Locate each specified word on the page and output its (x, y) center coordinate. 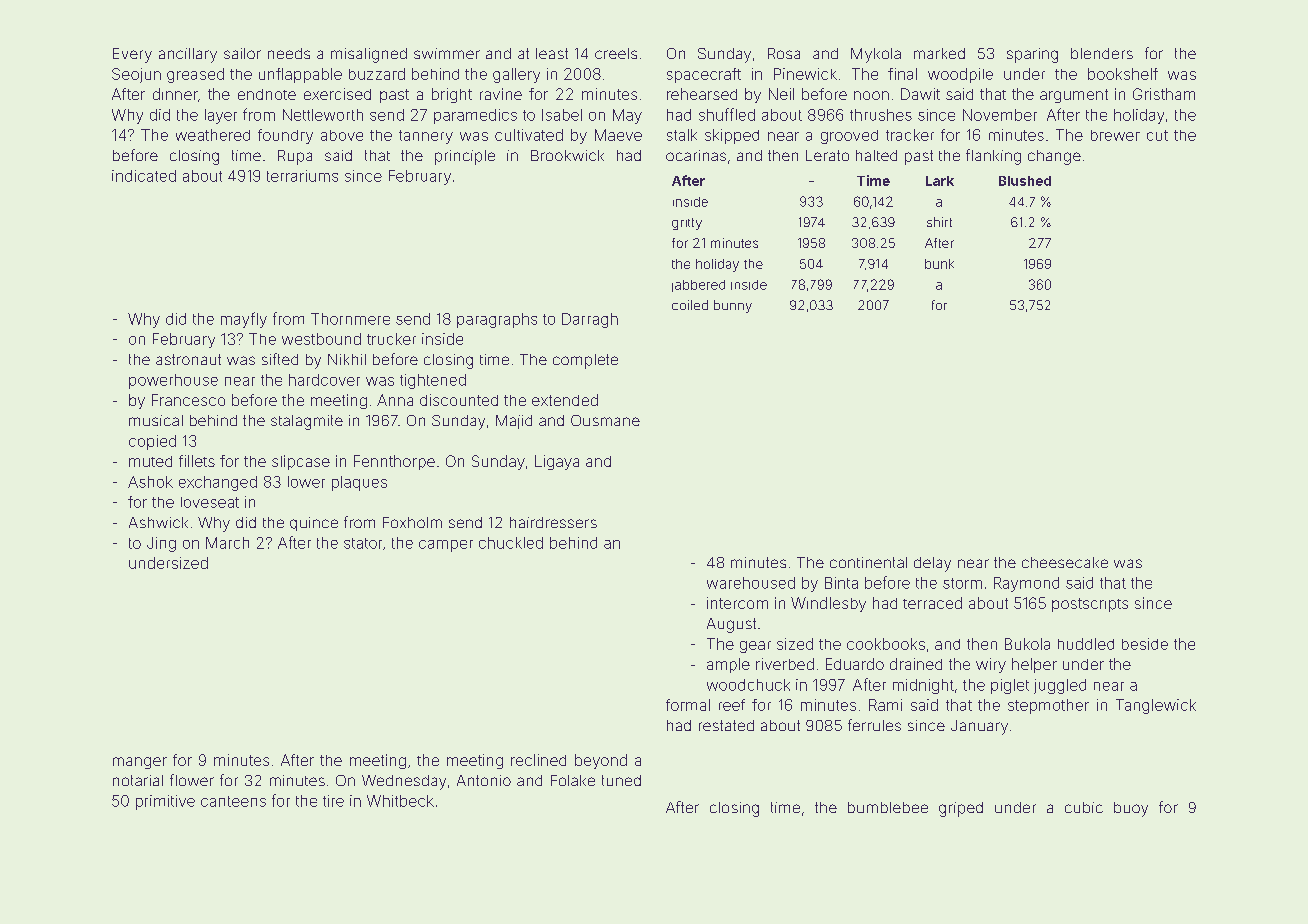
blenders (1102, 53)
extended (565, 400)
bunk (939, 264)
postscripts (1090, 605)
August (731, 625)
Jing (161, 544)
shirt (939, 222)
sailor (242, 53)
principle (465, 157)
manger (140, 763)
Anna (395, 400)
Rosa (784, 53)
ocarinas (696, 155)
